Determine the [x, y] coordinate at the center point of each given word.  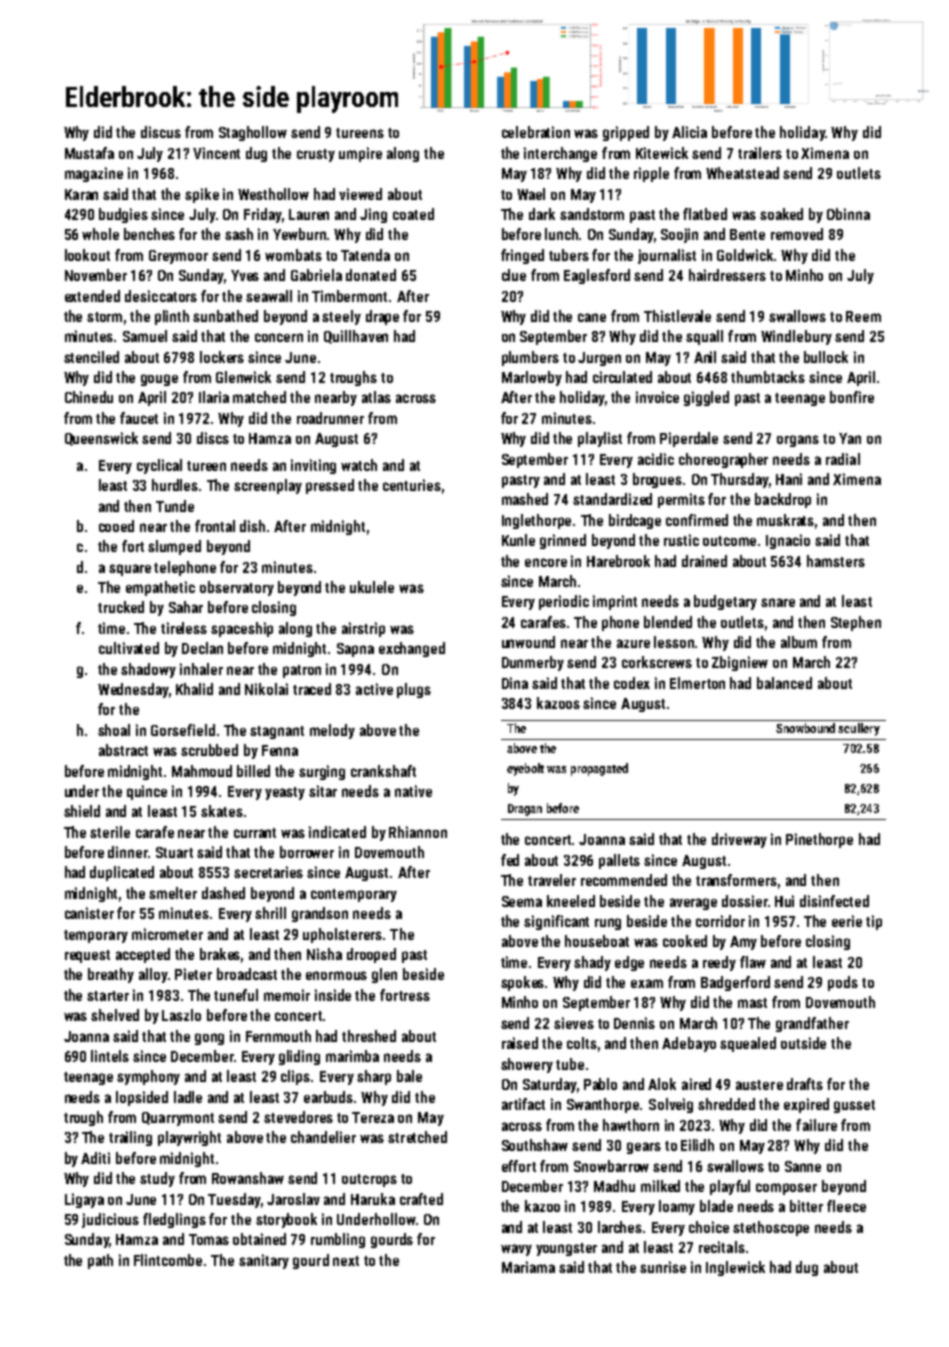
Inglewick [735, 1268]
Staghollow [253, 133]
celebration [536, 132]
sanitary [264, 1261]
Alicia [689, 132]
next [346, 1261]
